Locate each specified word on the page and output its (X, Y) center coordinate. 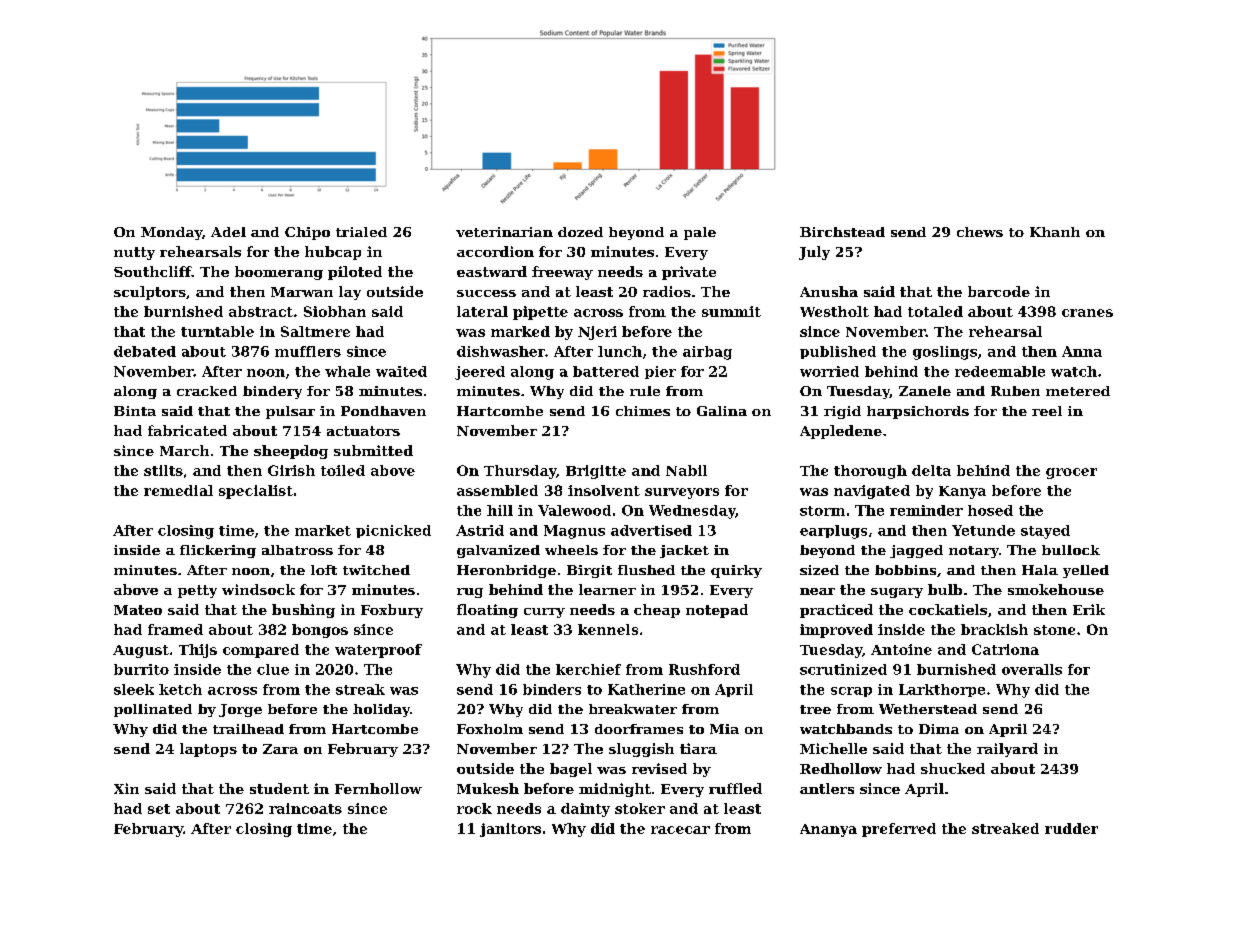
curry (544, 613)
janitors (510, 830)
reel (1047, 411)
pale (700, 233)
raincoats (305, 808)
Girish (291, 470)
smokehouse (1056, 589)
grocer (1071, 473)
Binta (135, 411)
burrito (141, 669)
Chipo (307, 233)
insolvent (604, 490)
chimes (643, 411)
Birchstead (842, 232)
